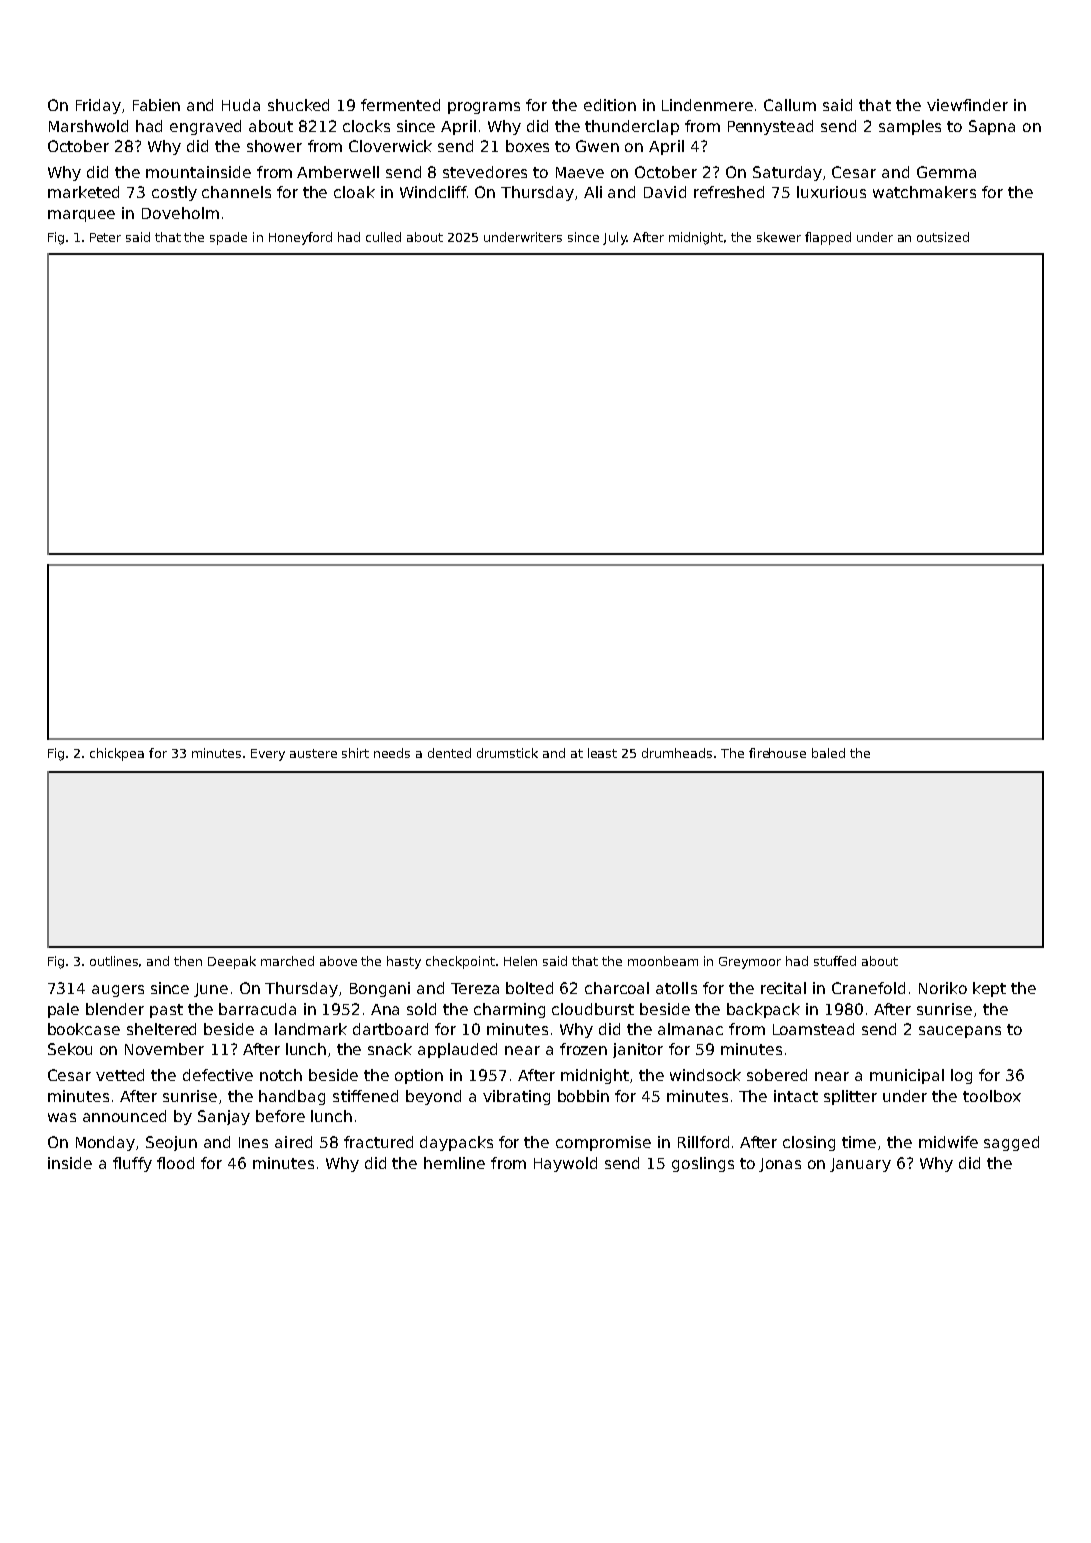  What do you see at coordinates (967, 105) in the document?
I see `viewfinder` at bounding box center [967, 105].
